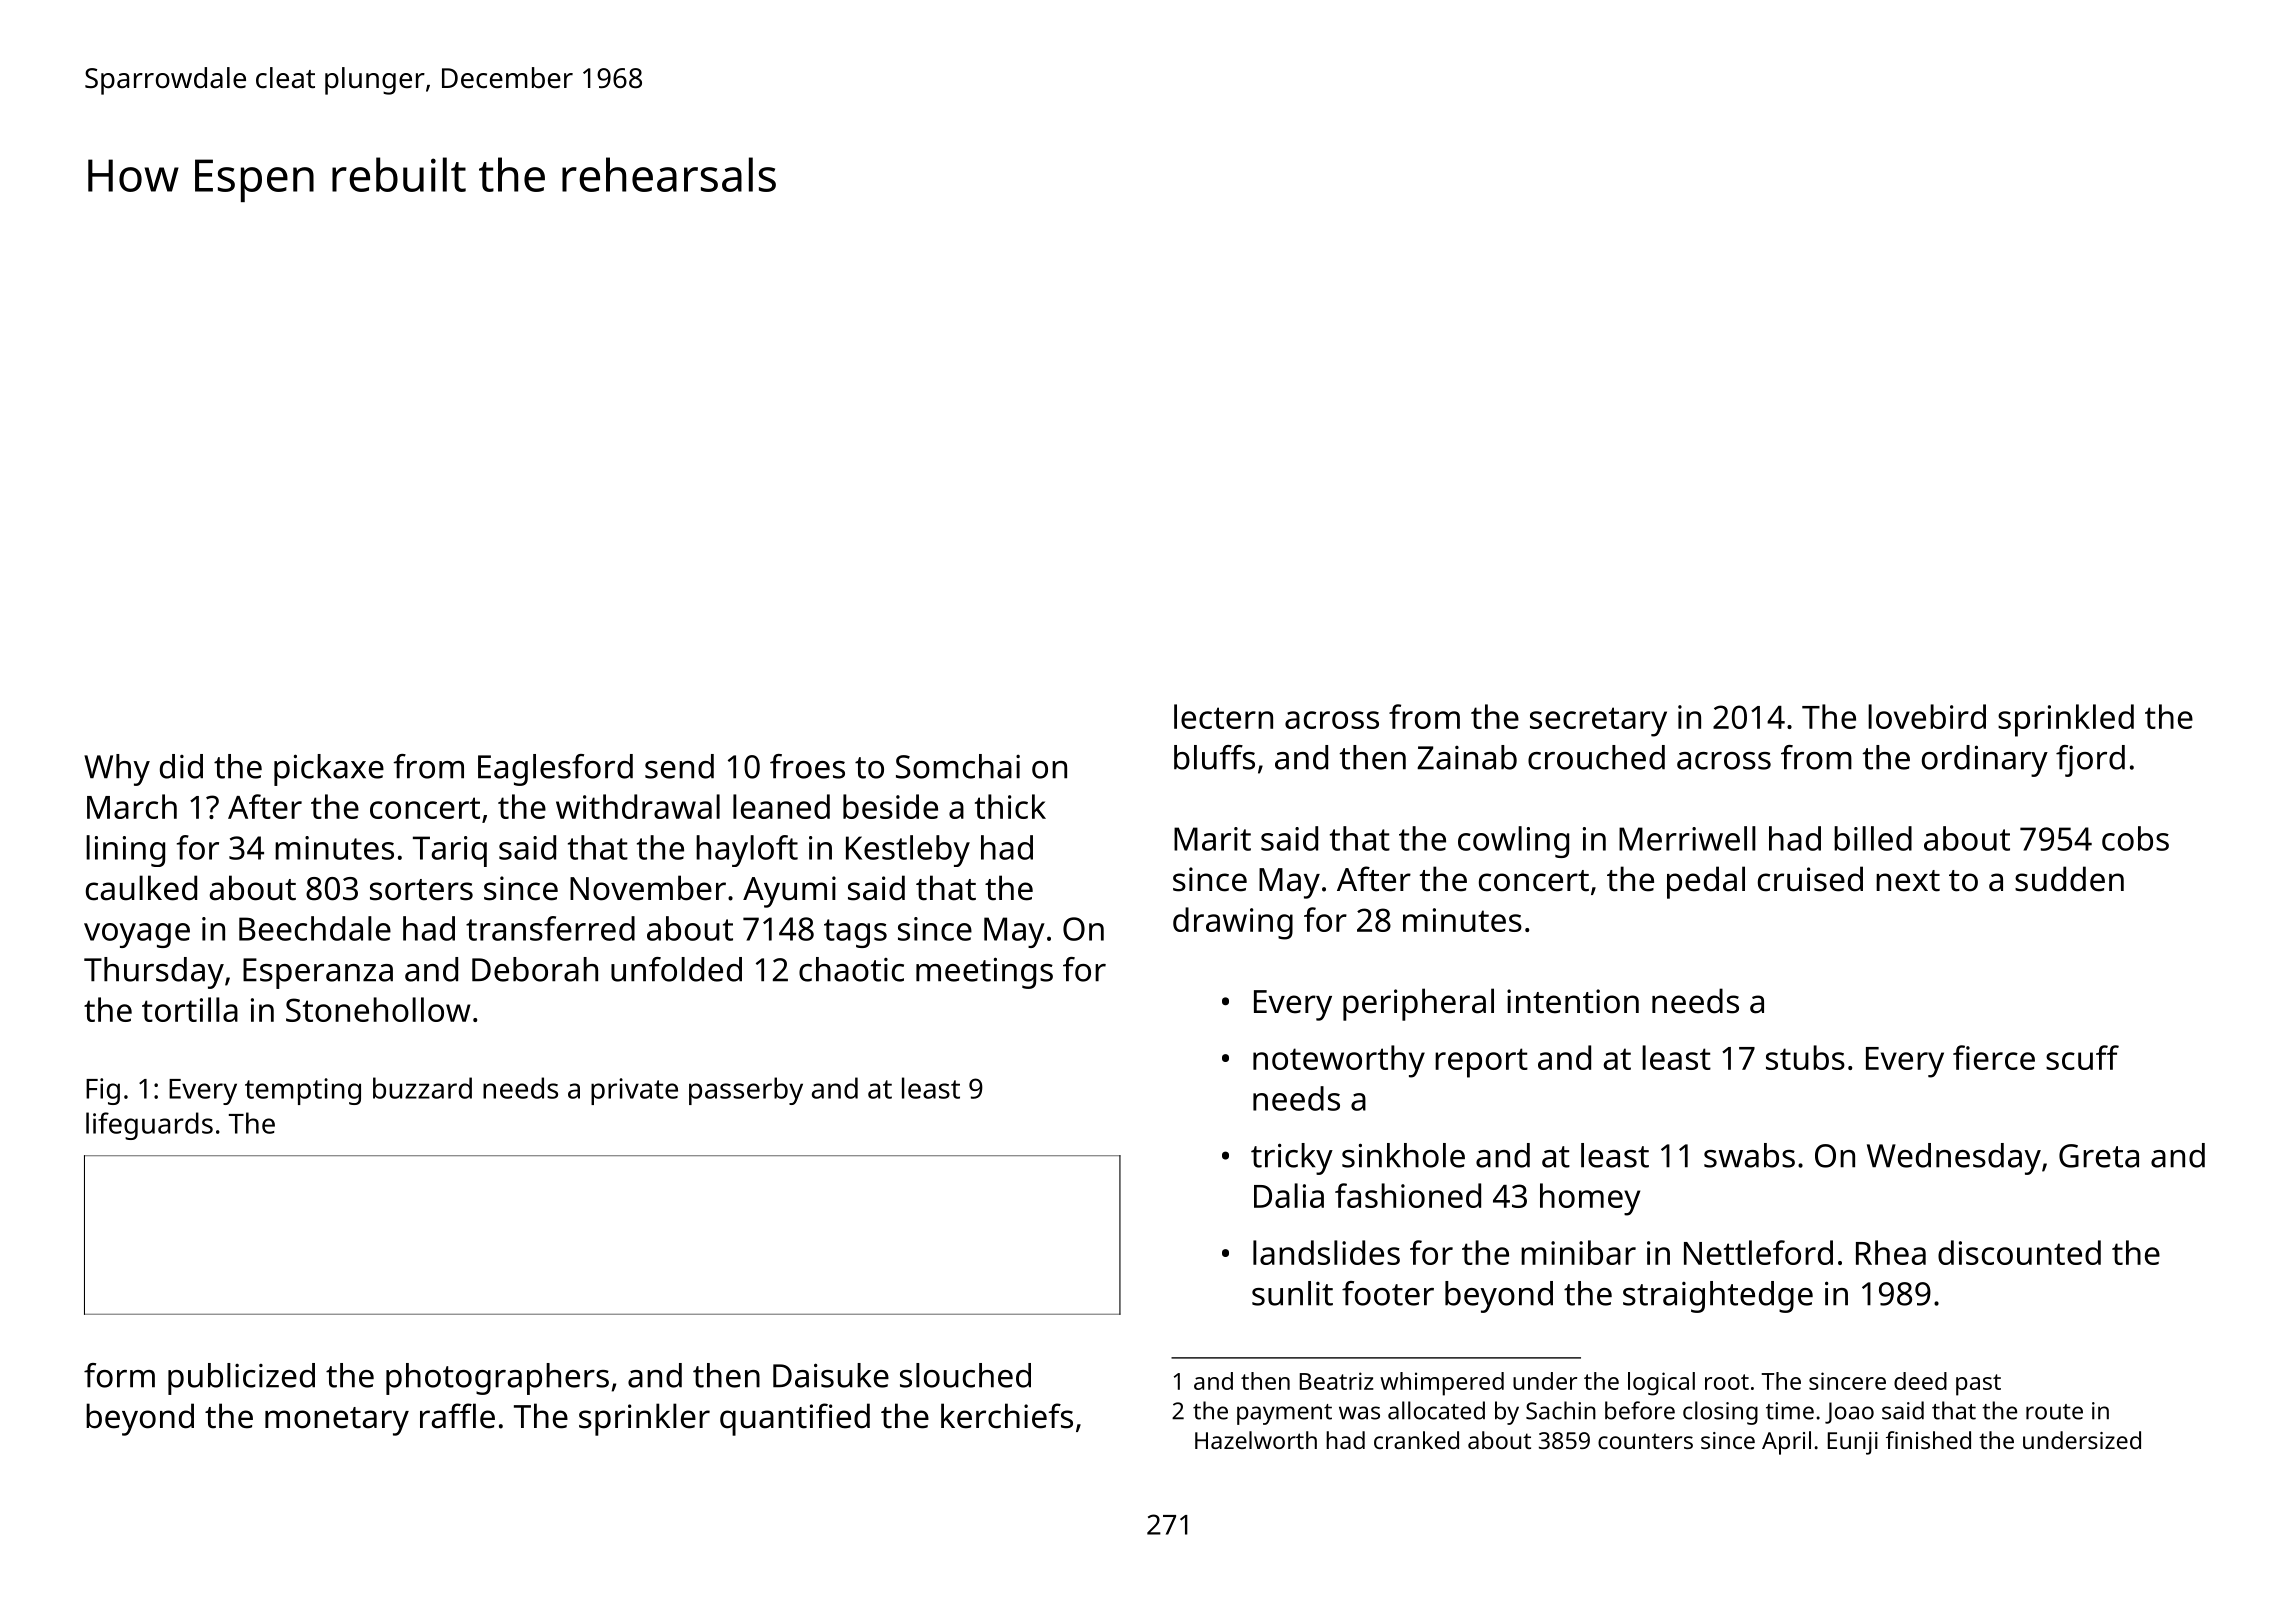  Describe the element at coordinates (318, 973) in the document. I see `Esperanza` at that location.
